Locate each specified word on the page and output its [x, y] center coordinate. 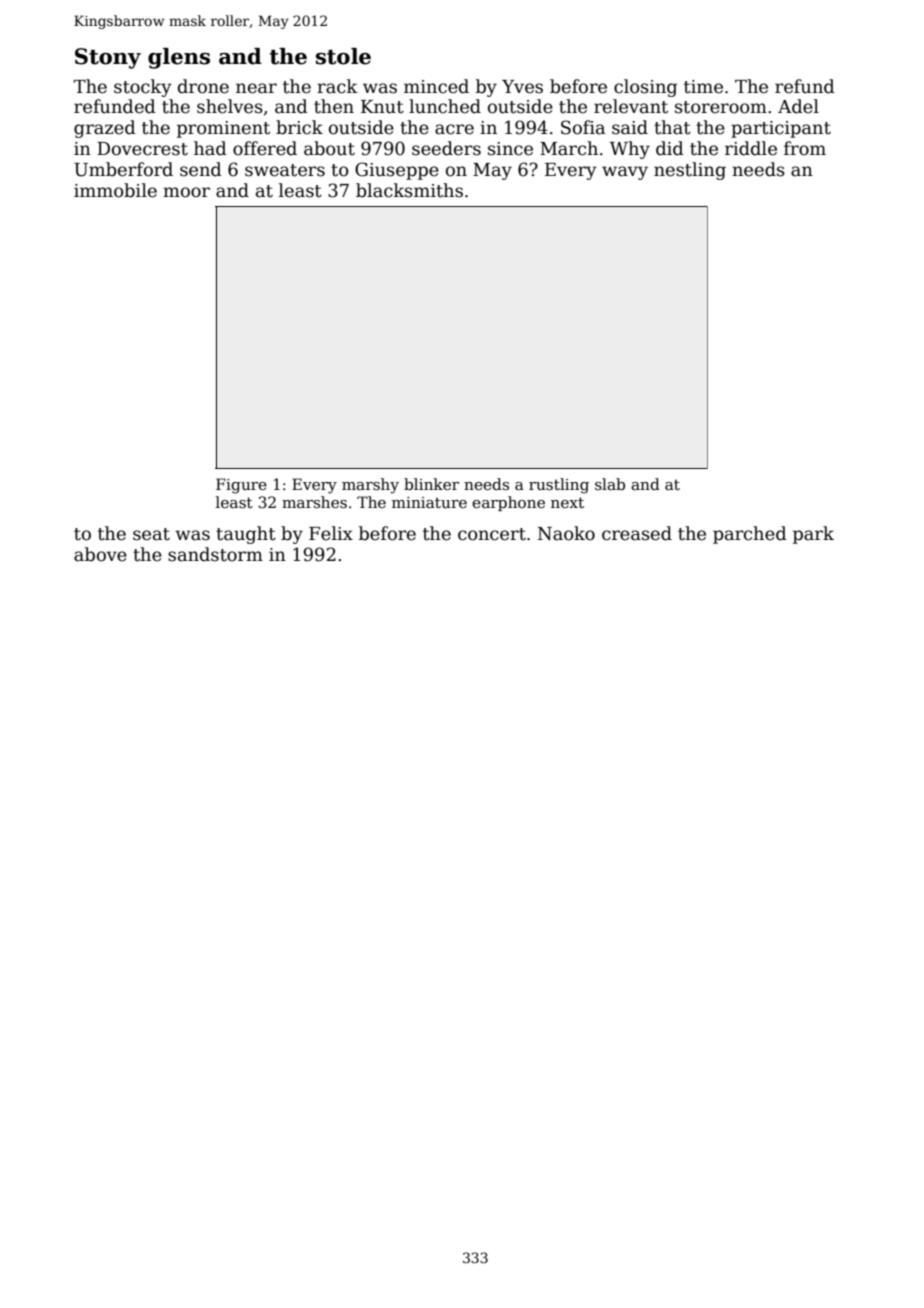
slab [610, 484]
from [805, 148]
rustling [559, 486]
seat [151, 534]
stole [343, 56]
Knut [382, 107]
